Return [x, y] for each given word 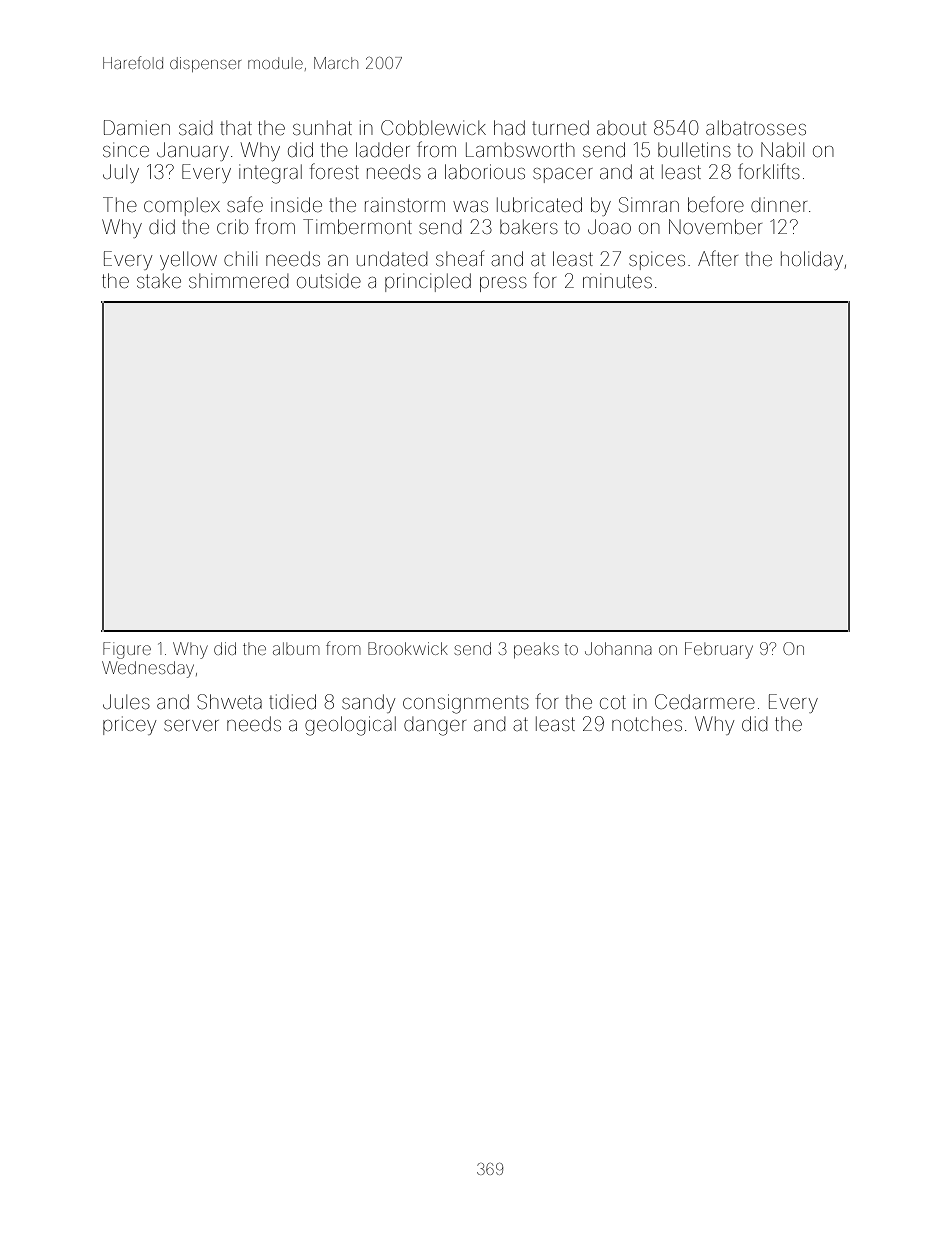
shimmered [238, 280]
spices [657, 260]
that [236, 128]
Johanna [618, 648]
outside [329, 280]
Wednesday [148, 669]
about [621, 128]
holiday [812, 260]
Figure [127, 650]
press [503, 284]
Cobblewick [433, 127]
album [296, 648]
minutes [617, 280]
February [719, 650]
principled [428, 282]
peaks [536, 650]
